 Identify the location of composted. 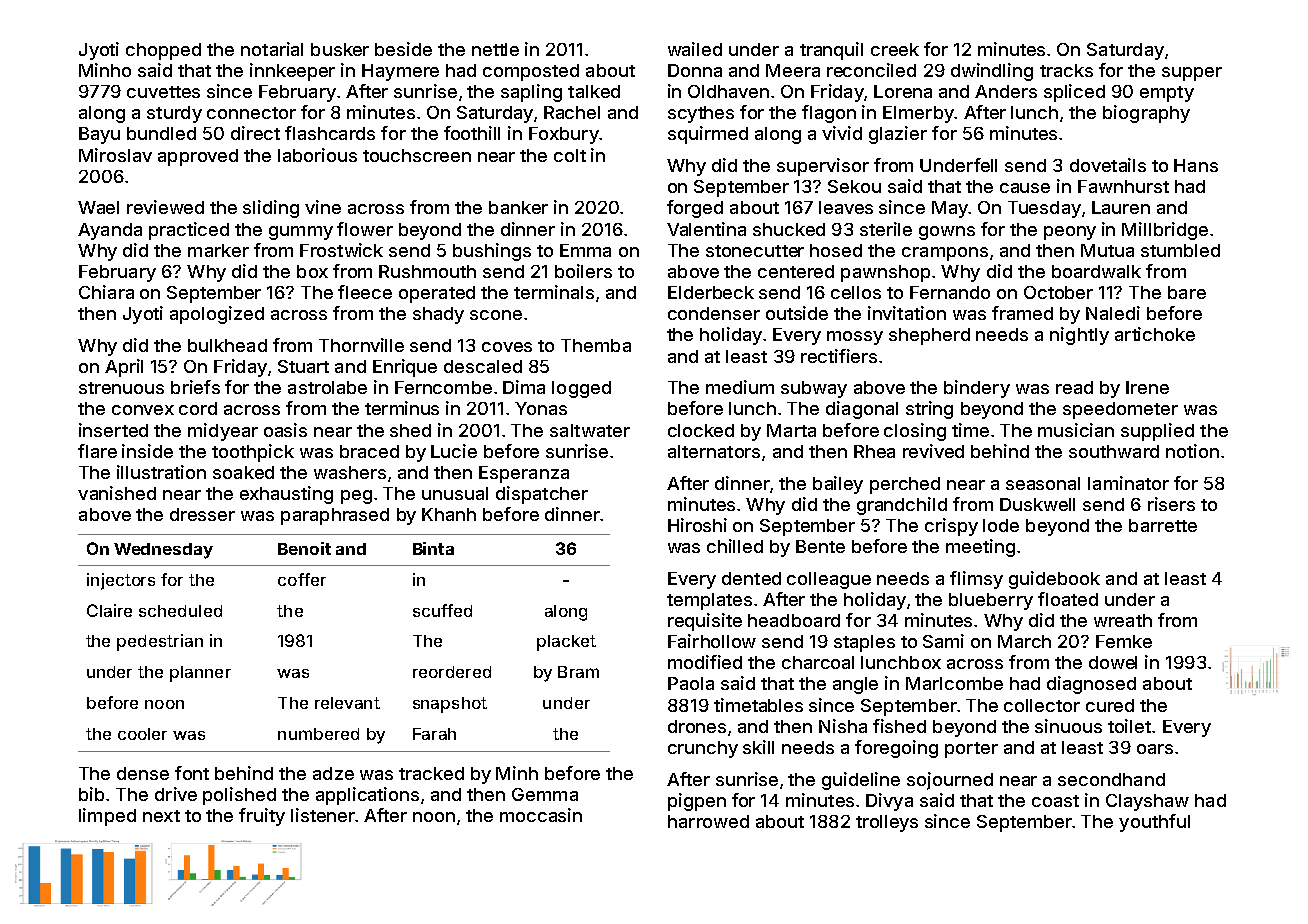
(531, 72).
